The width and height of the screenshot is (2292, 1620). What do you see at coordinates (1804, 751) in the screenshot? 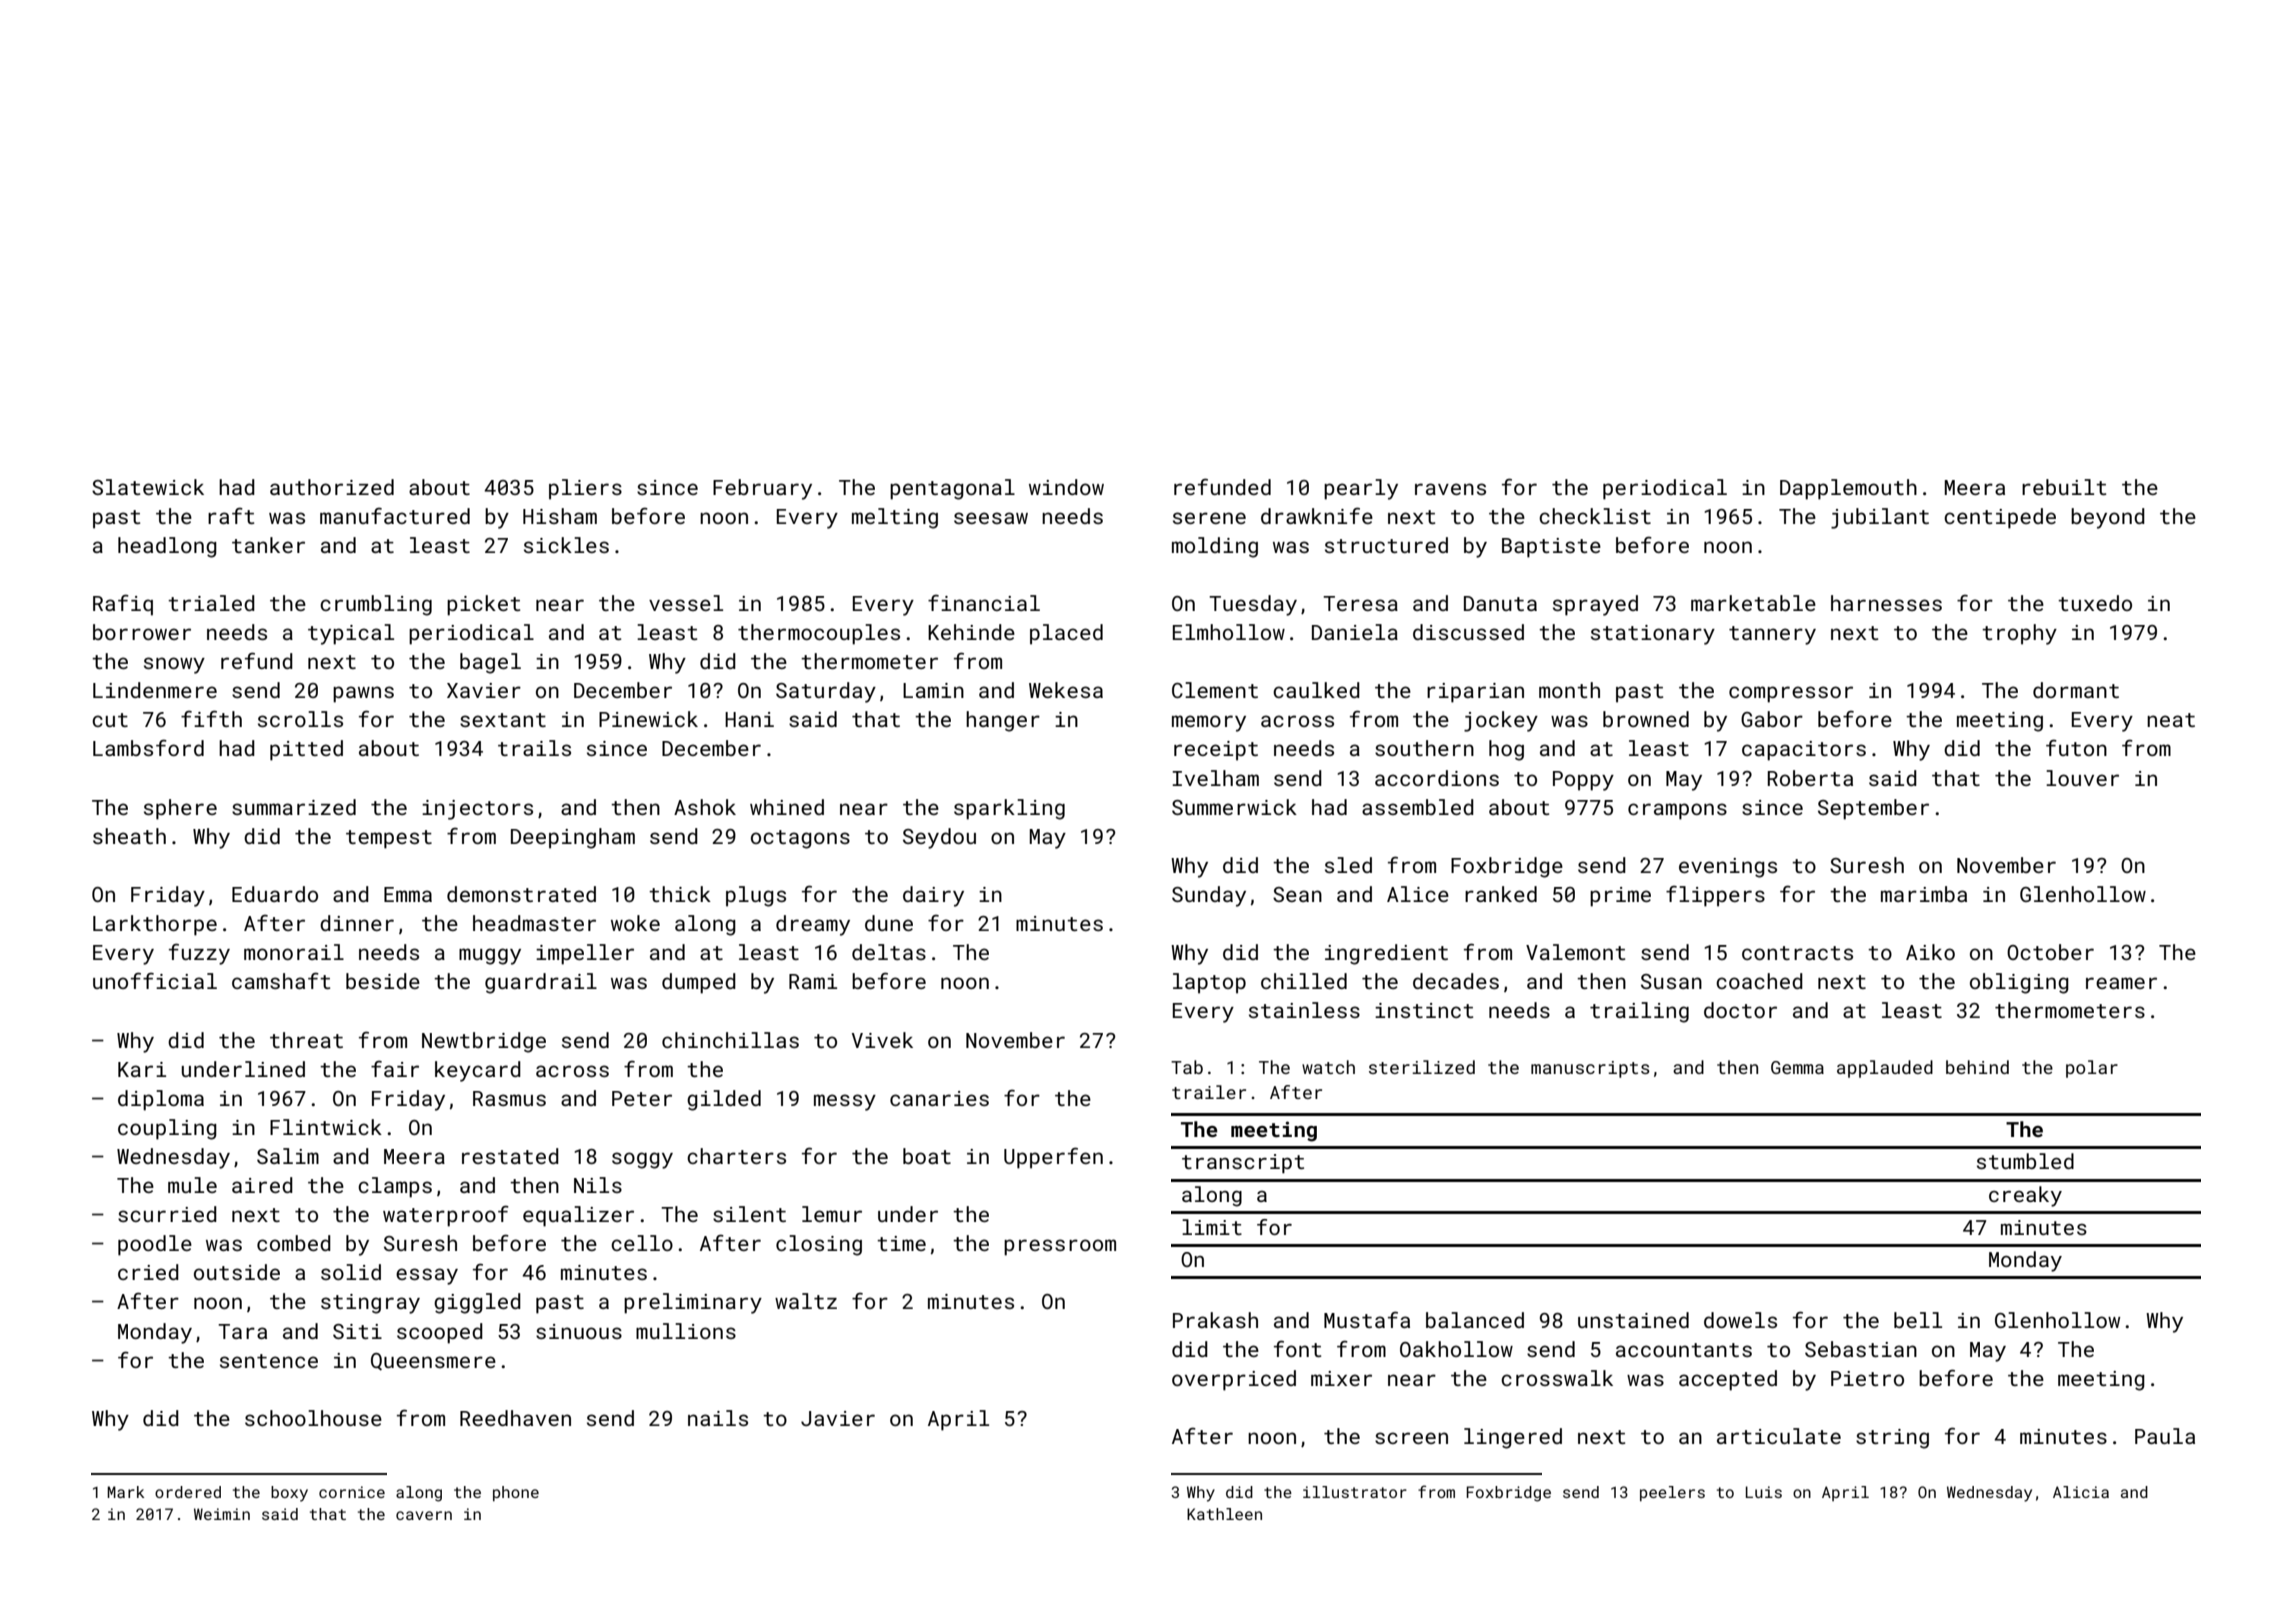
I see `capacitors` at bounding box center [1804, 751].
